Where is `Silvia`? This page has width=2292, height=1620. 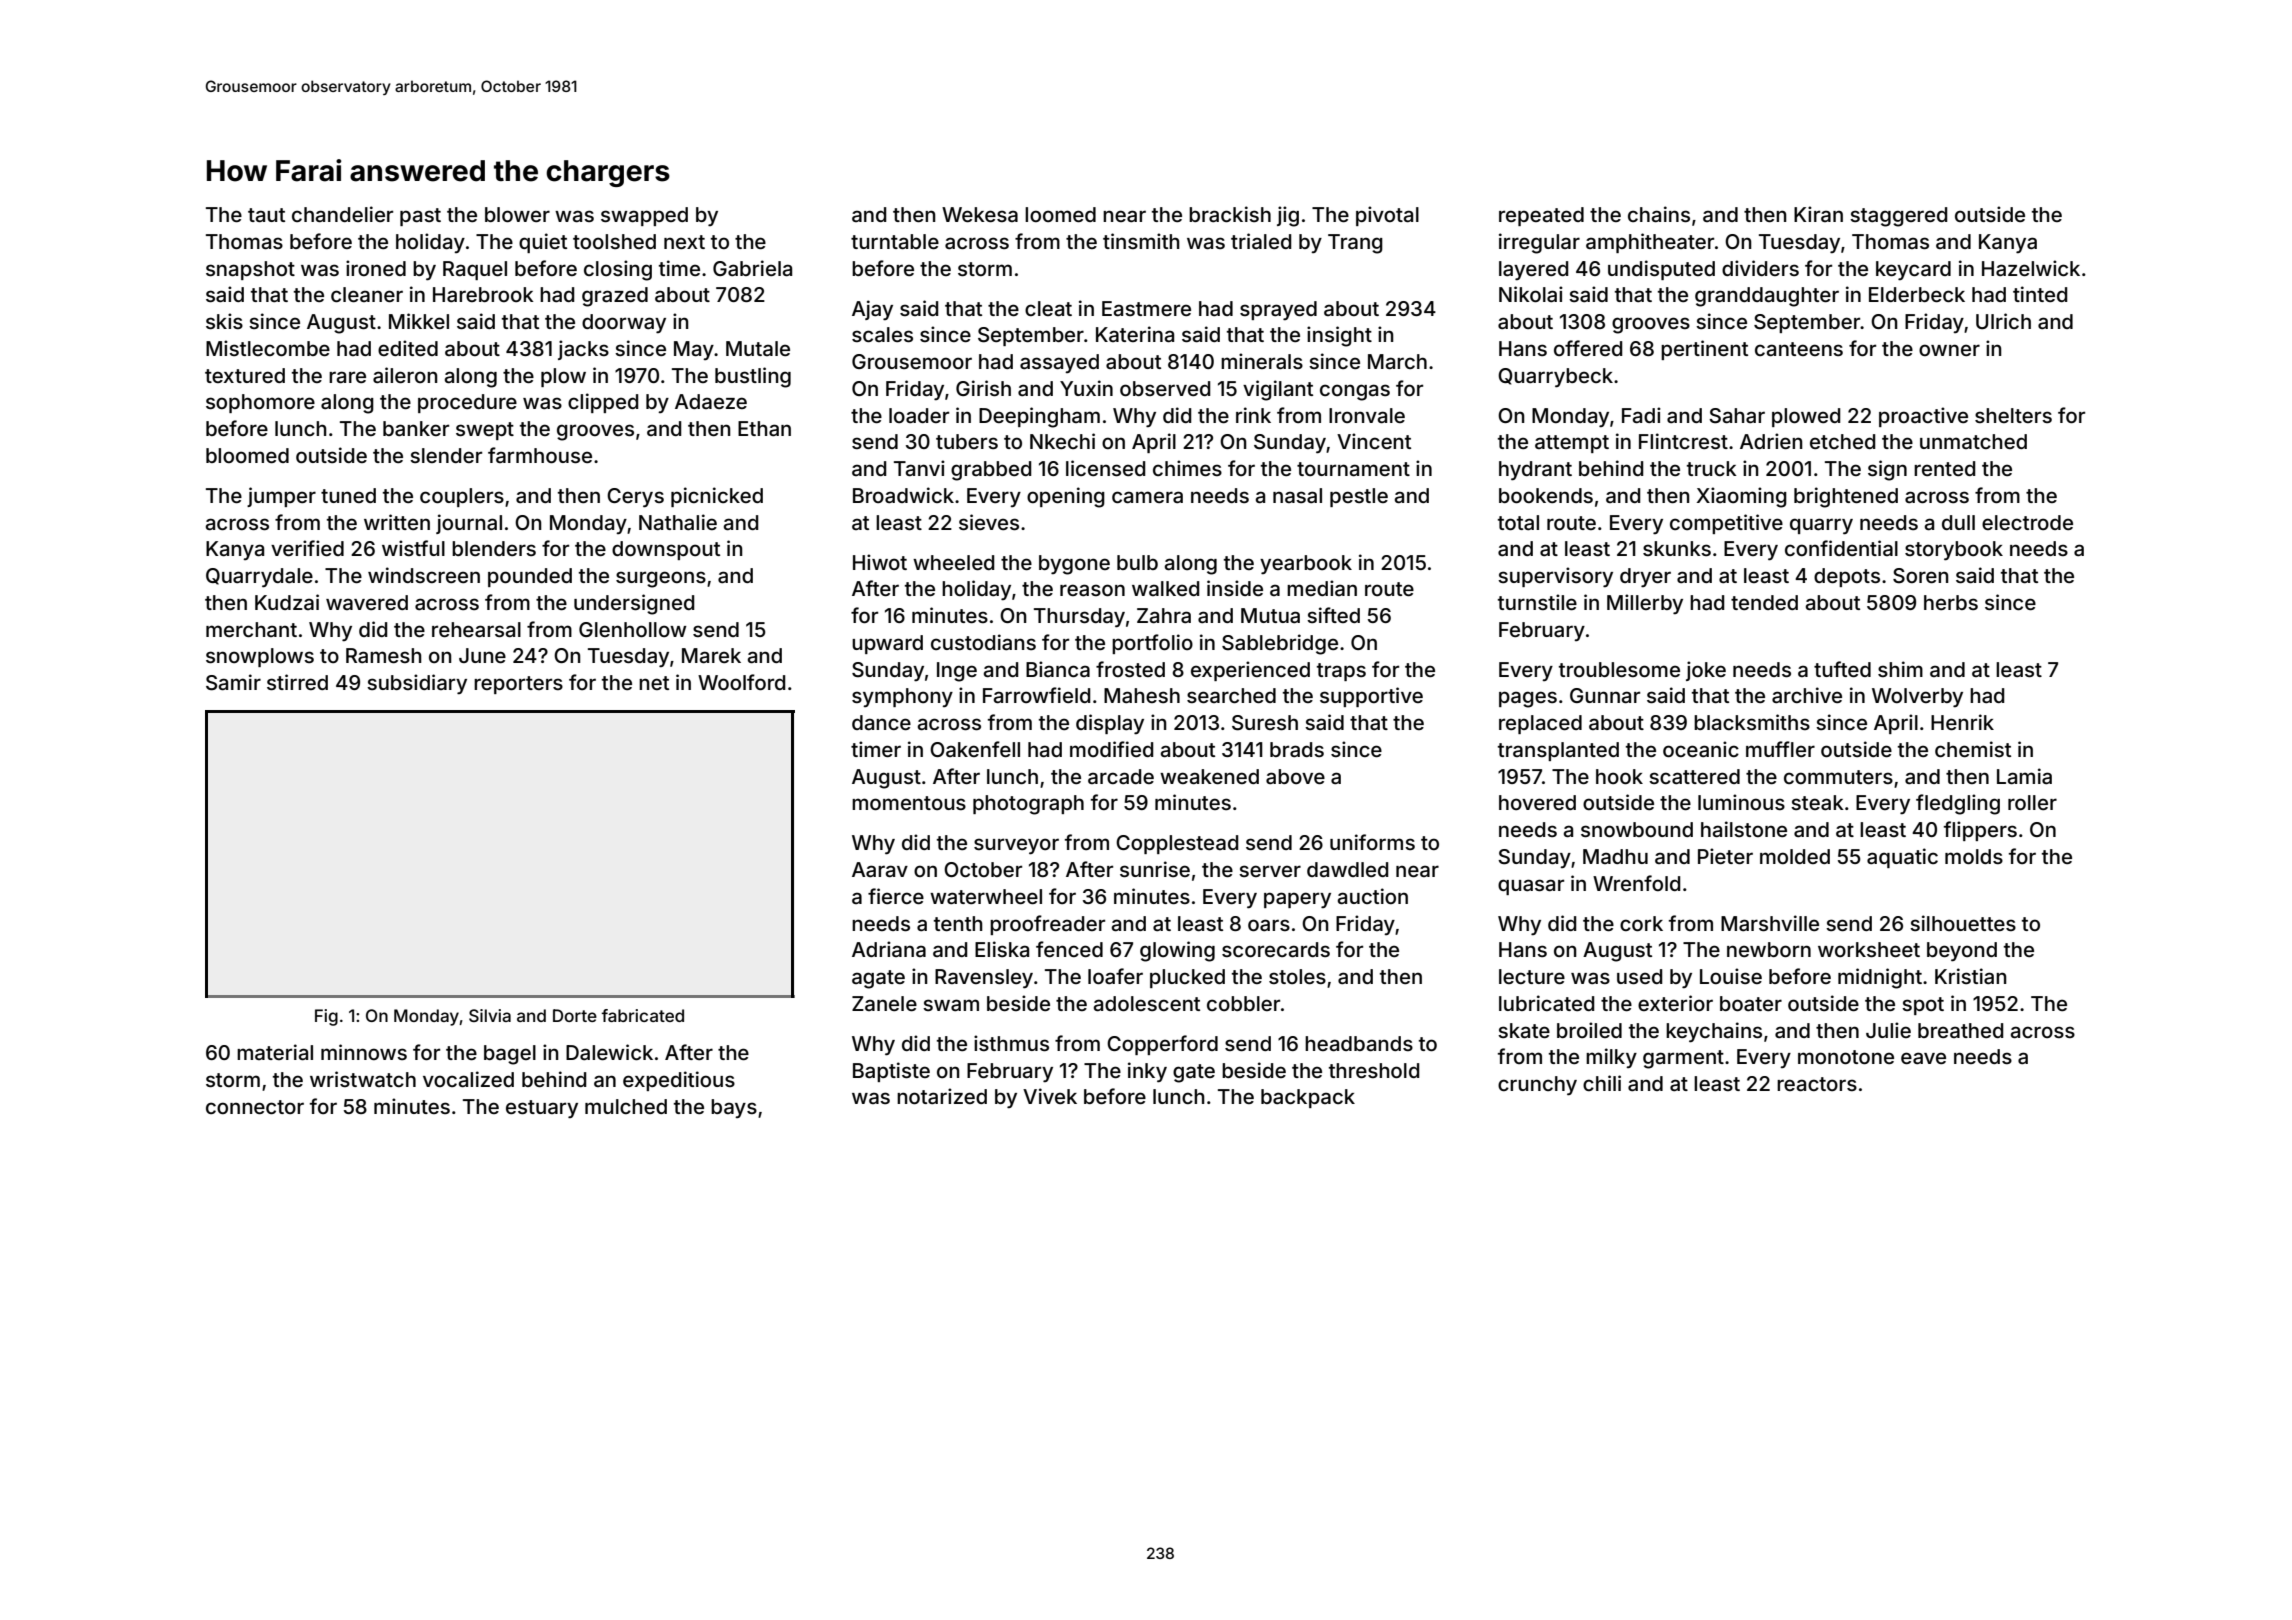 Silvia is located at coordinates (490, 1015).
